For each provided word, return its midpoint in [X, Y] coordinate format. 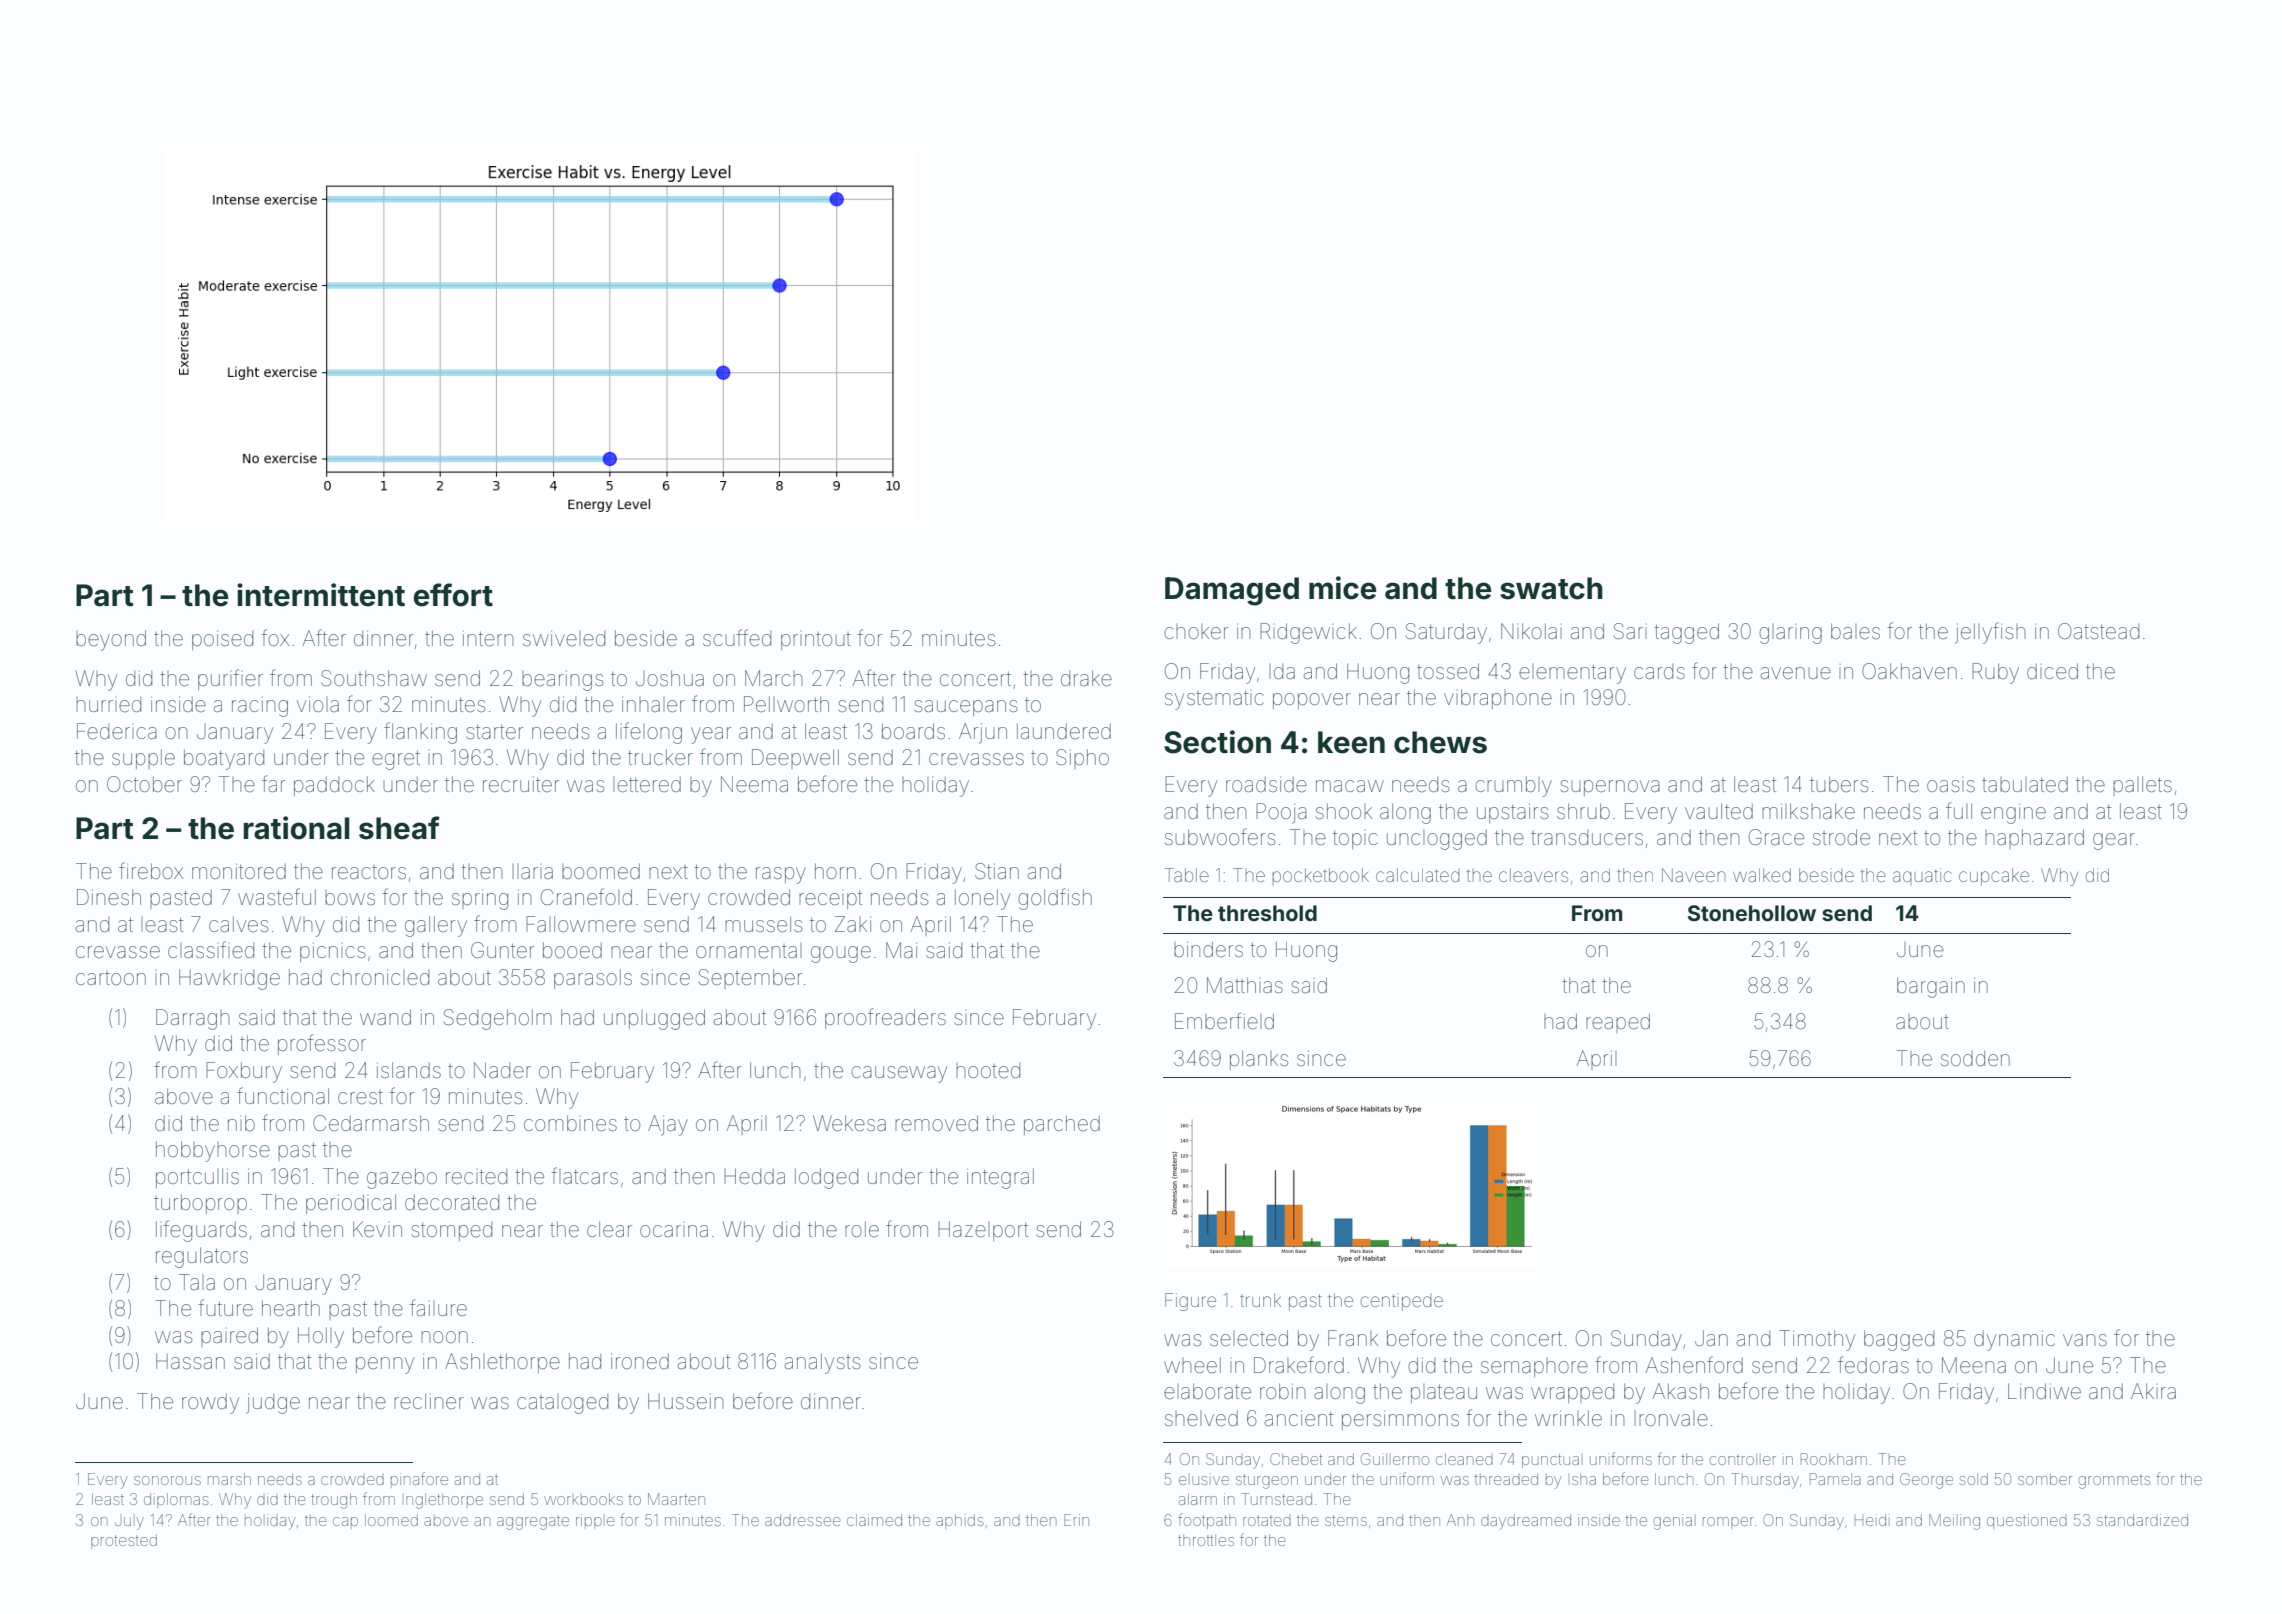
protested [124, 1541]
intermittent [321, 595]
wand [385, 1017]
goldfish [1055, 899]
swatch [1551, 588]
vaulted [1719, 811]
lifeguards [201, 1231]
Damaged [1232, 591]
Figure [1190, 1302]
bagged [1899, 1340]
